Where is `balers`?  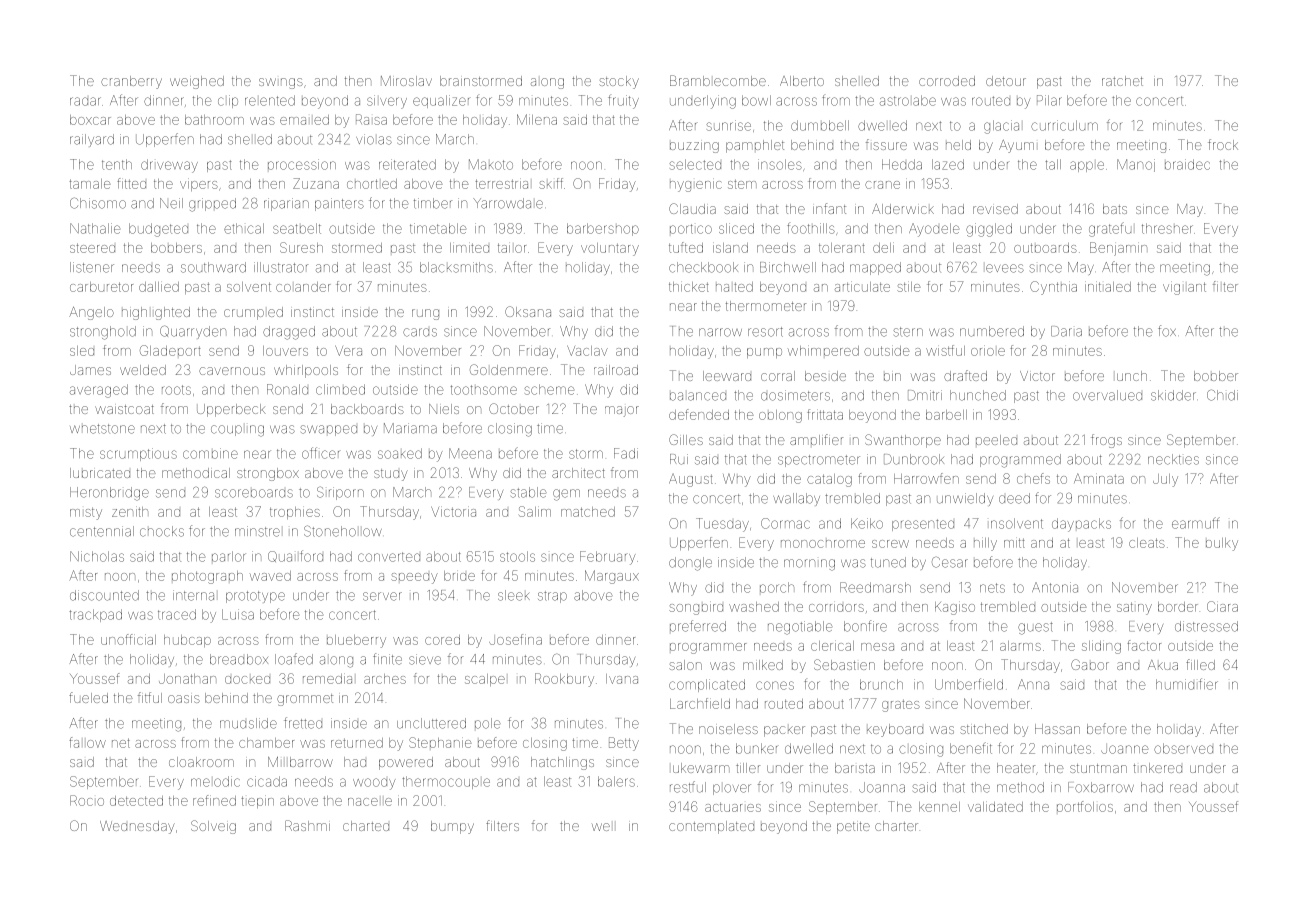 balers is located at coordinates (616, 781).
